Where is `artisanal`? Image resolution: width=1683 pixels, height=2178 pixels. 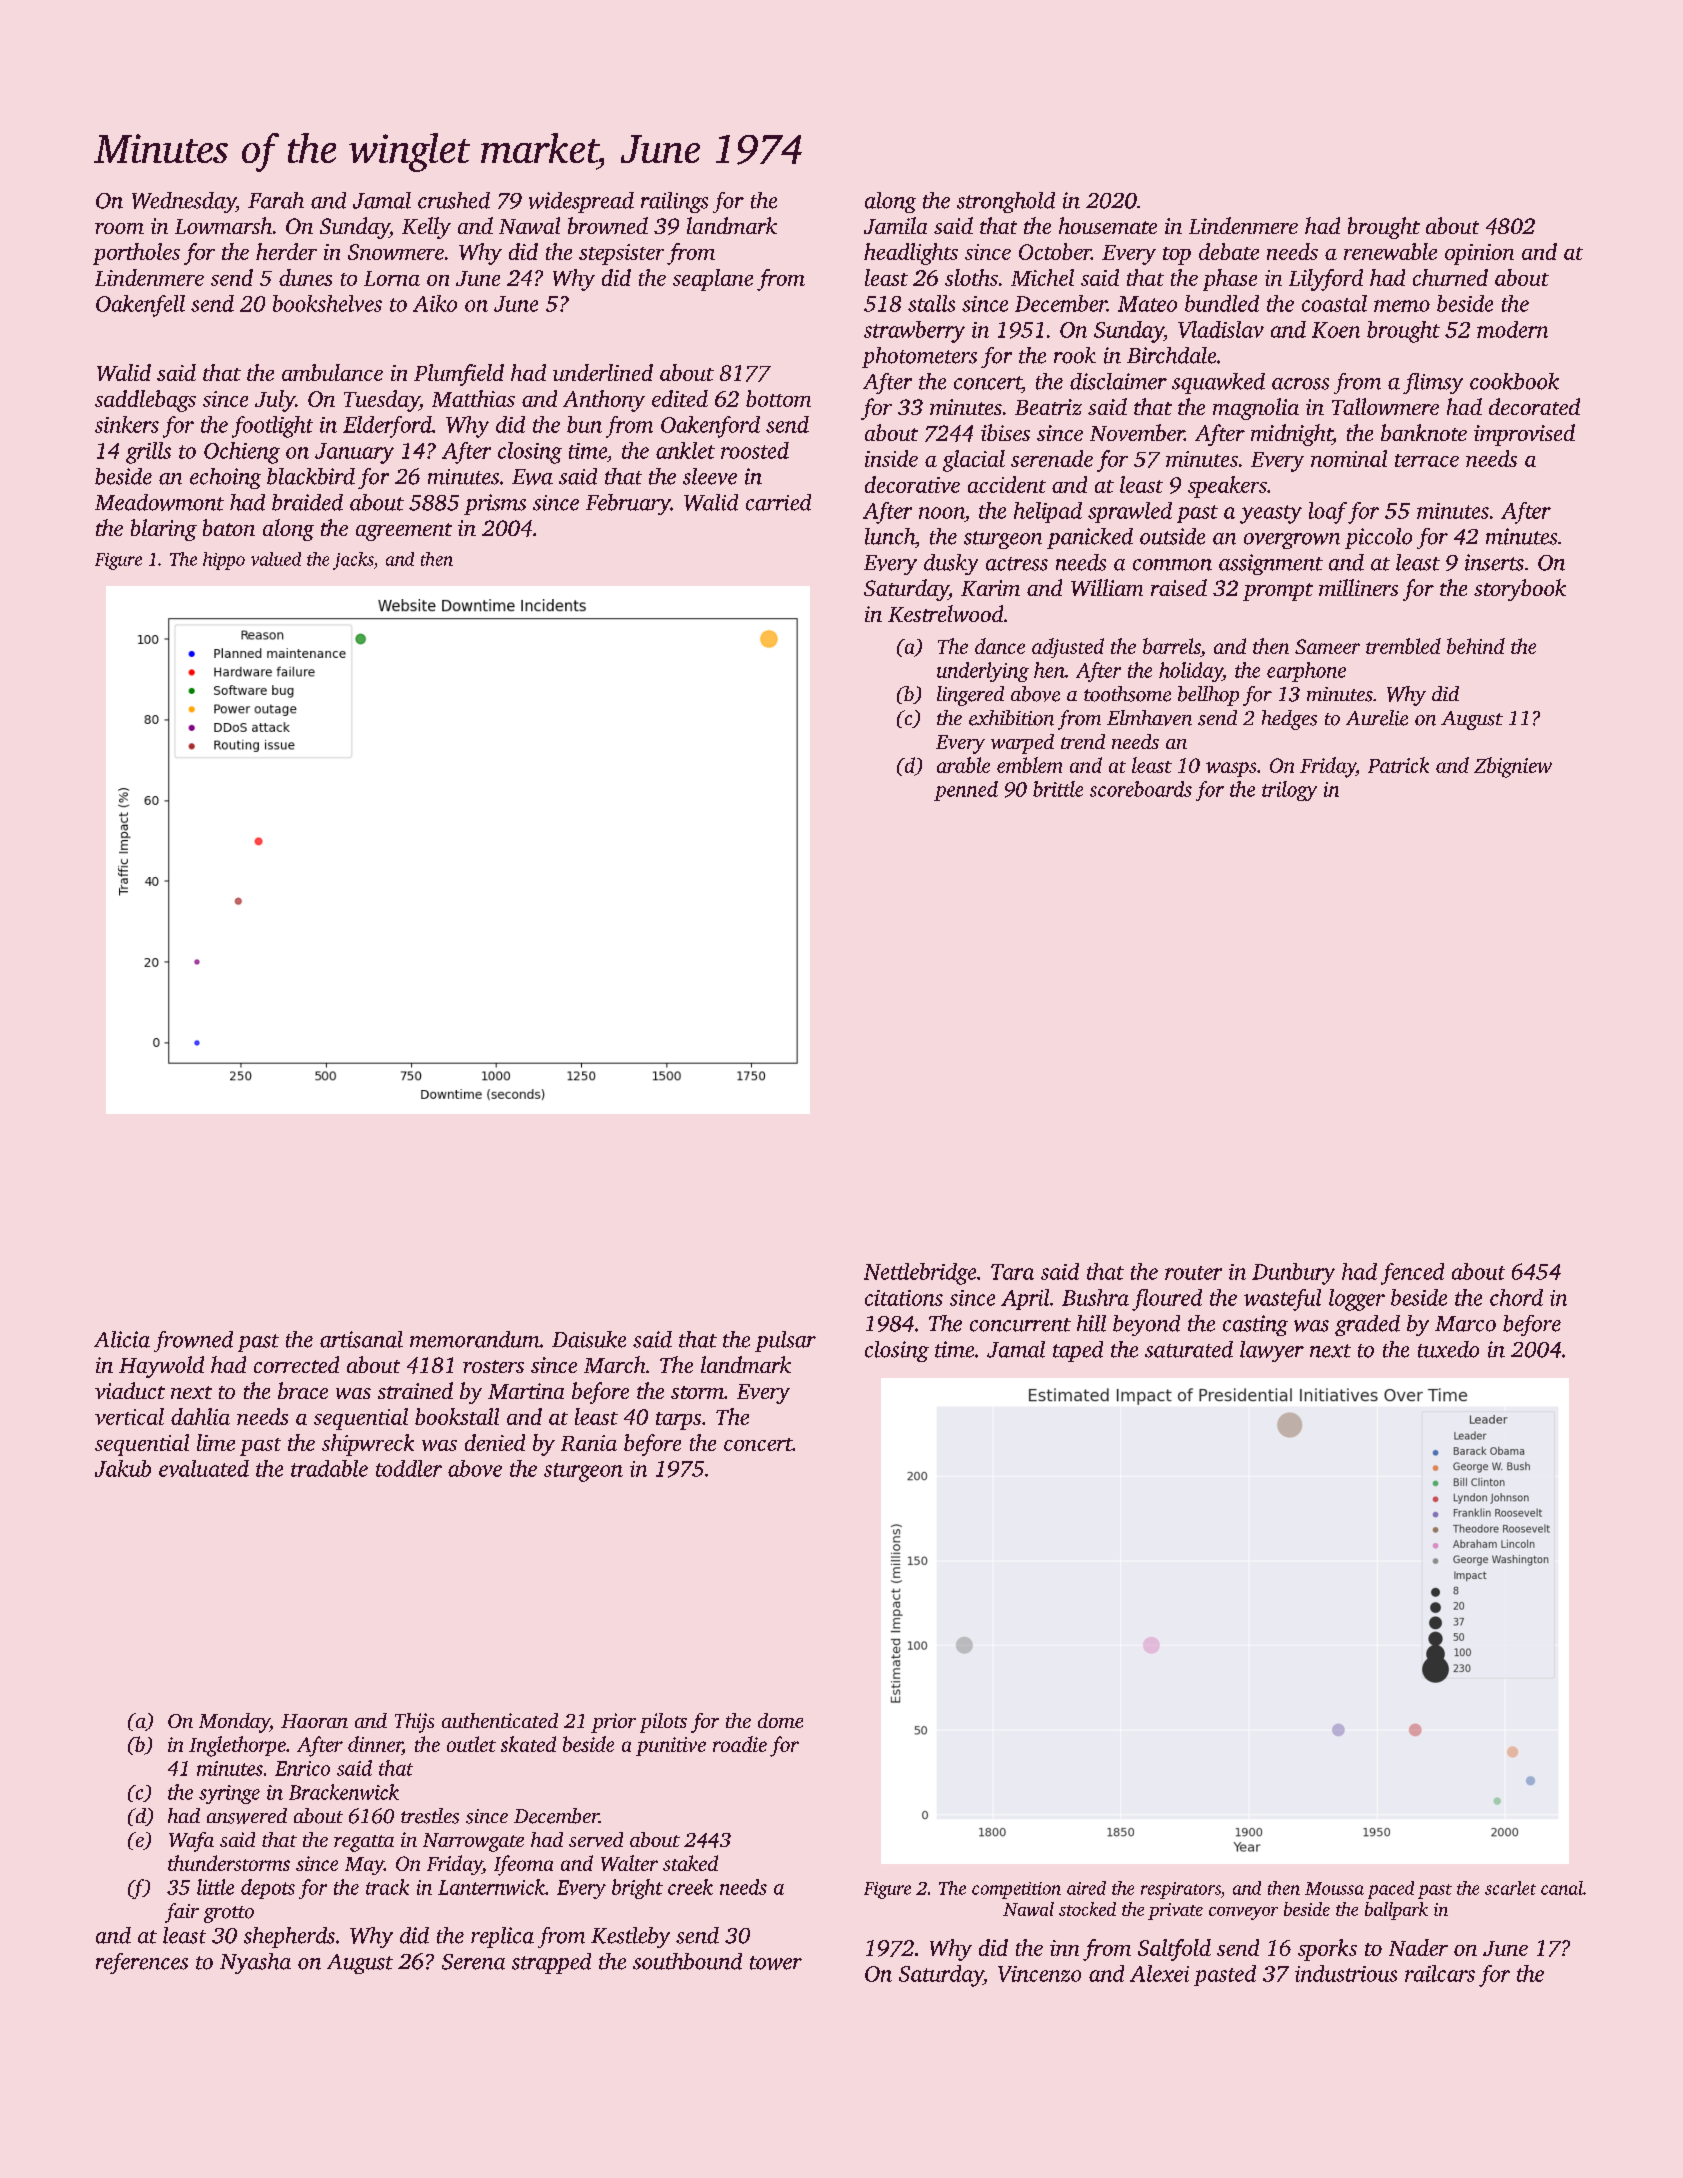
artisanal is located at coordinates (361, 1339).
